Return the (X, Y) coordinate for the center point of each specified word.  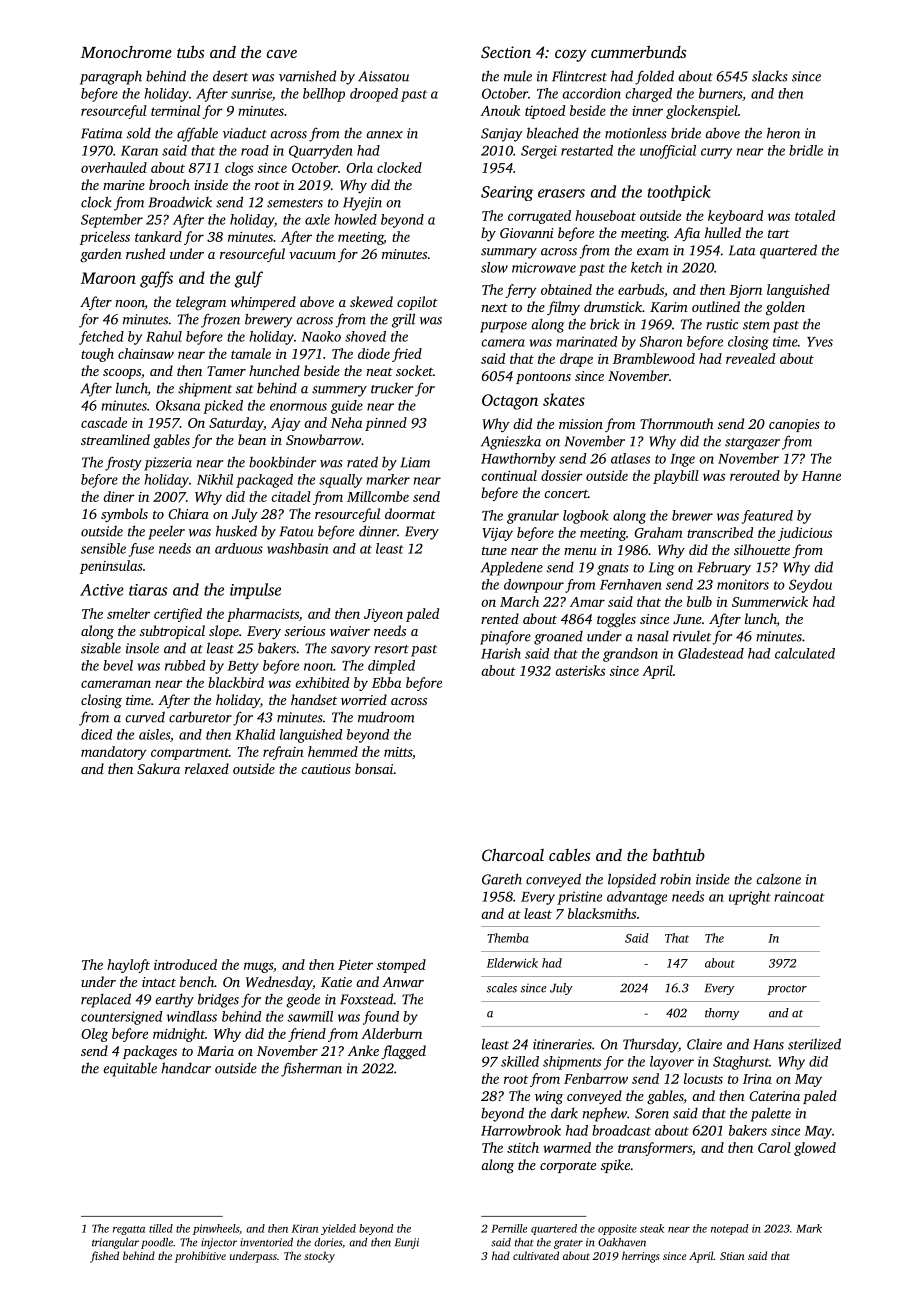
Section (506, 52)
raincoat (799, 896)
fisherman (311, 1069)
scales (502, 988)
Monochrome (126, 52)
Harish (501, 653)
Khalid (255, 734)
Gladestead (711, 653)
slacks (770, 76)
